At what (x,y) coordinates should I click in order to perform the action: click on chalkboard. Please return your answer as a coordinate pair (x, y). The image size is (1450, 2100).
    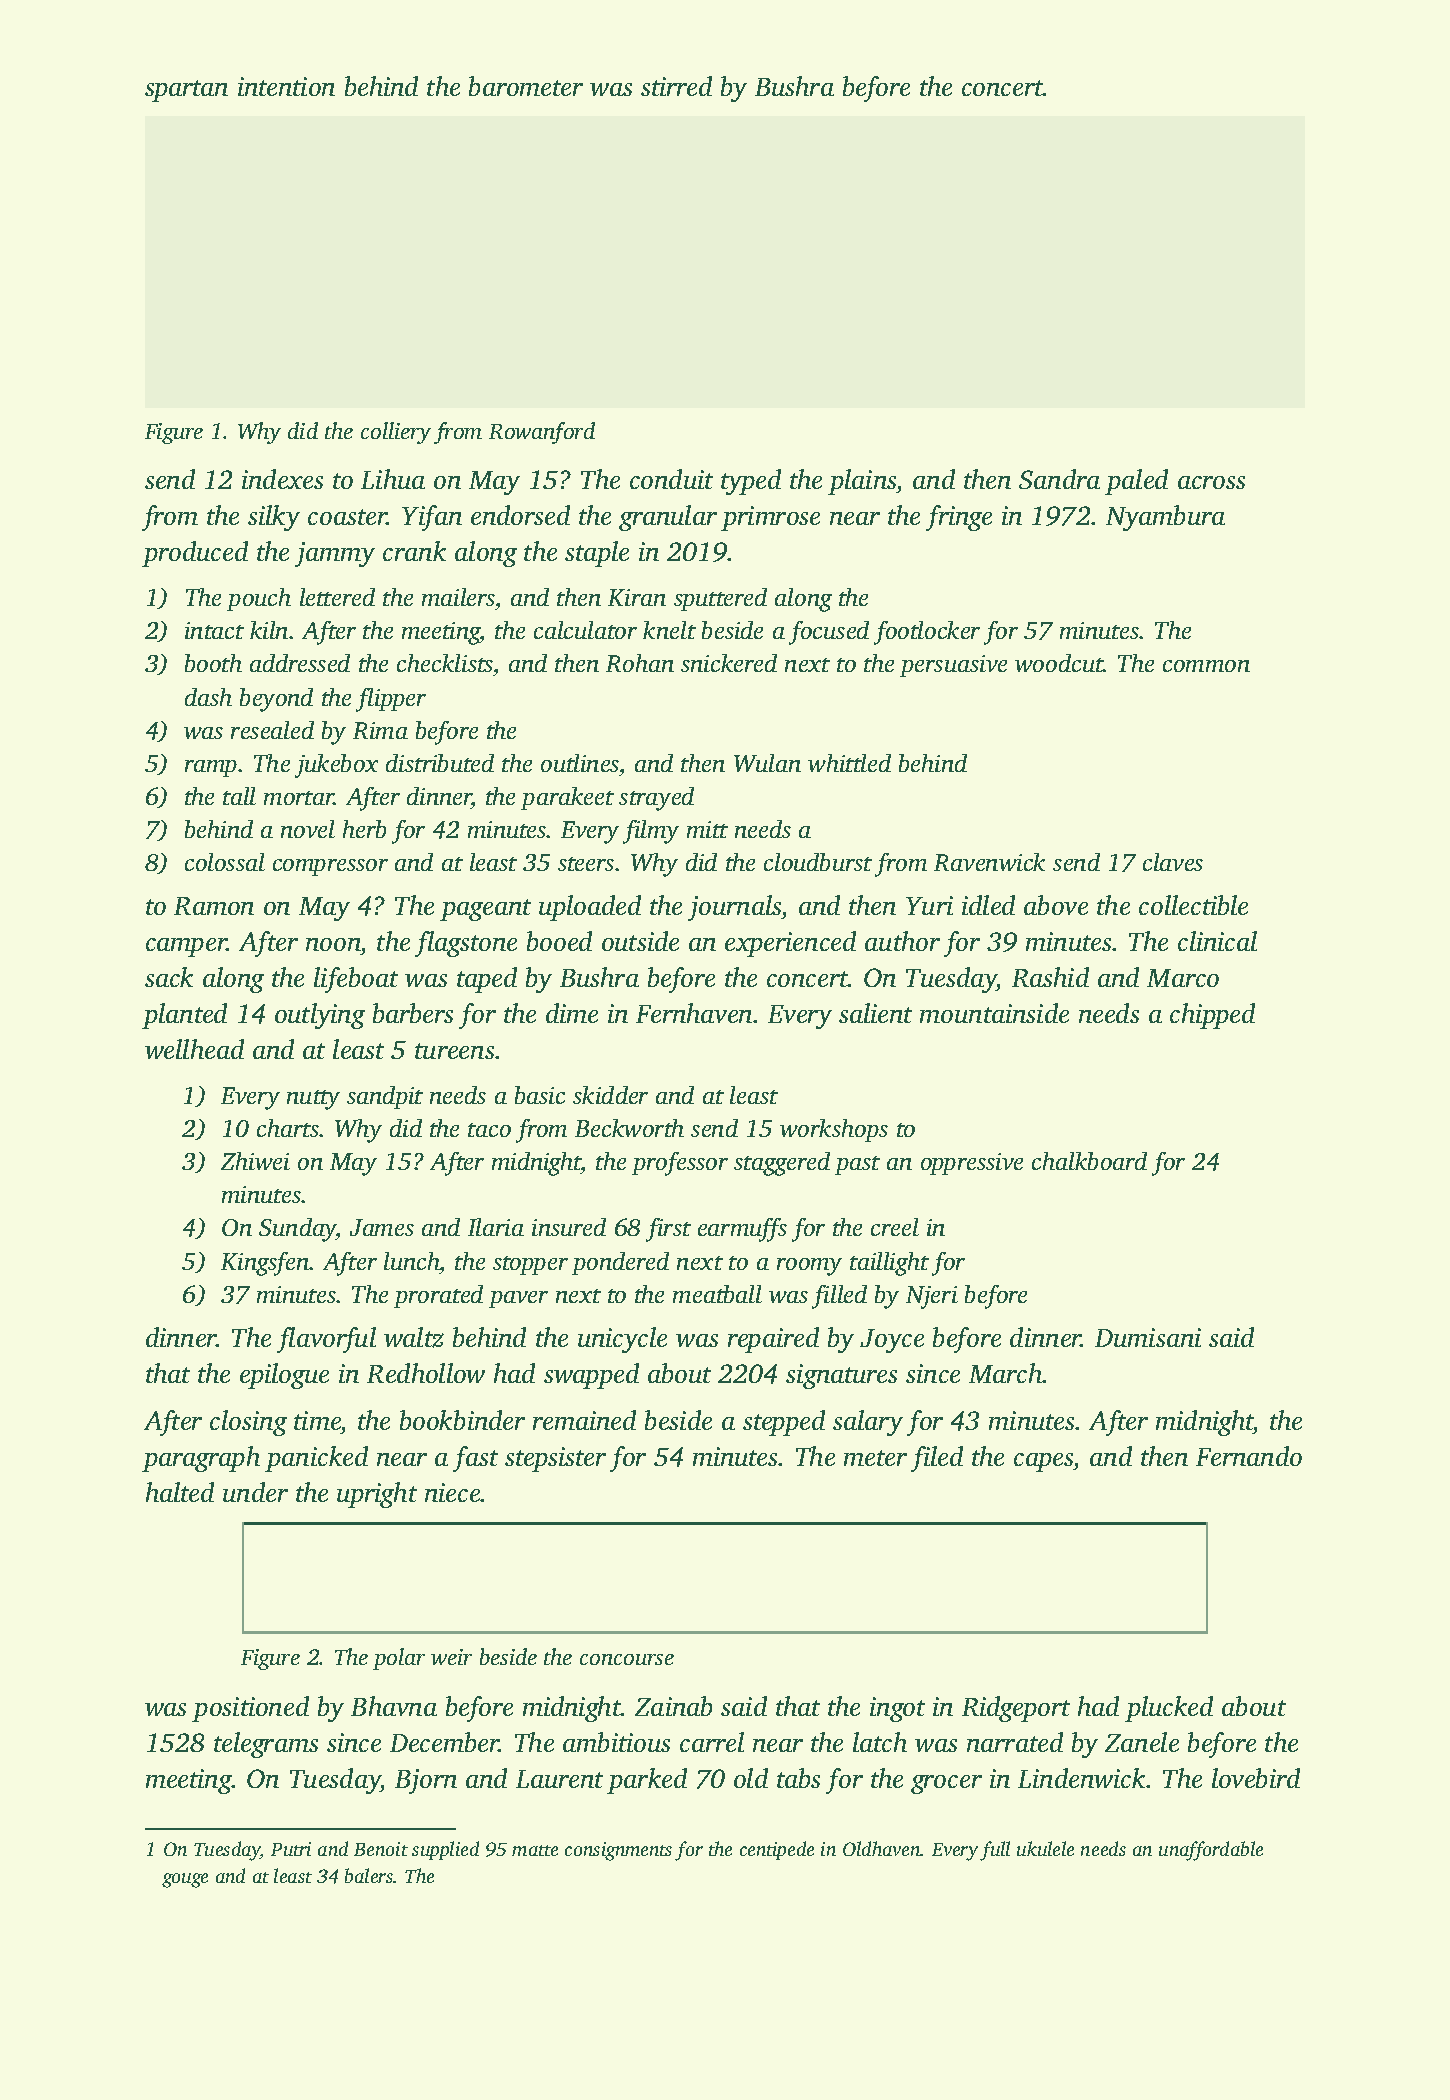
    Looking at the image, I should click on (1089, 1161).
